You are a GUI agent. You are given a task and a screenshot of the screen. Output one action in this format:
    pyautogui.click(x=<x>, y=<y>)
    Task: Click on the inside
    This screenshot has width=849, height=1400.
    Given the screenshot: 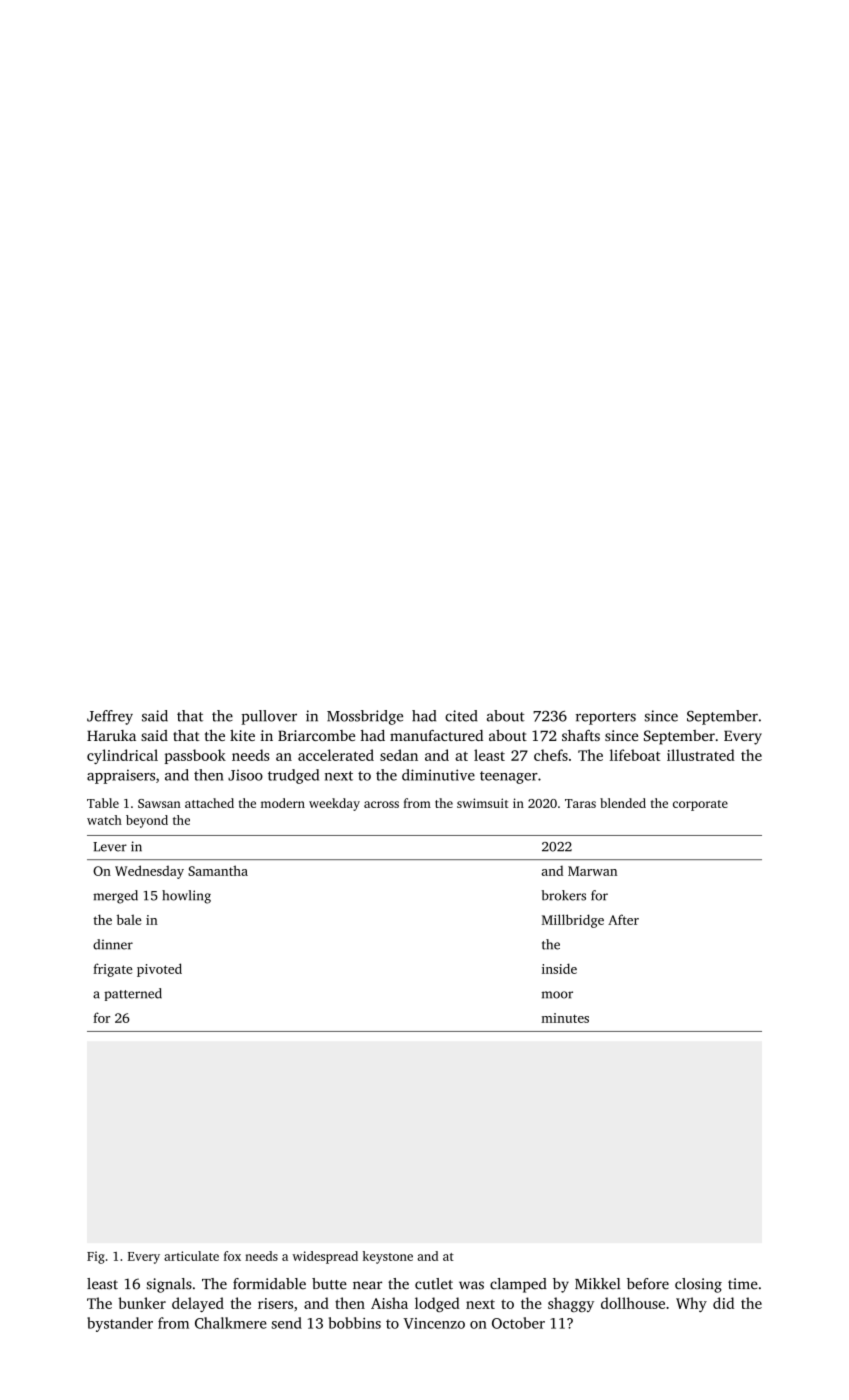 What is the action you would take?
    pyautogui.click(x=559, y=968)
